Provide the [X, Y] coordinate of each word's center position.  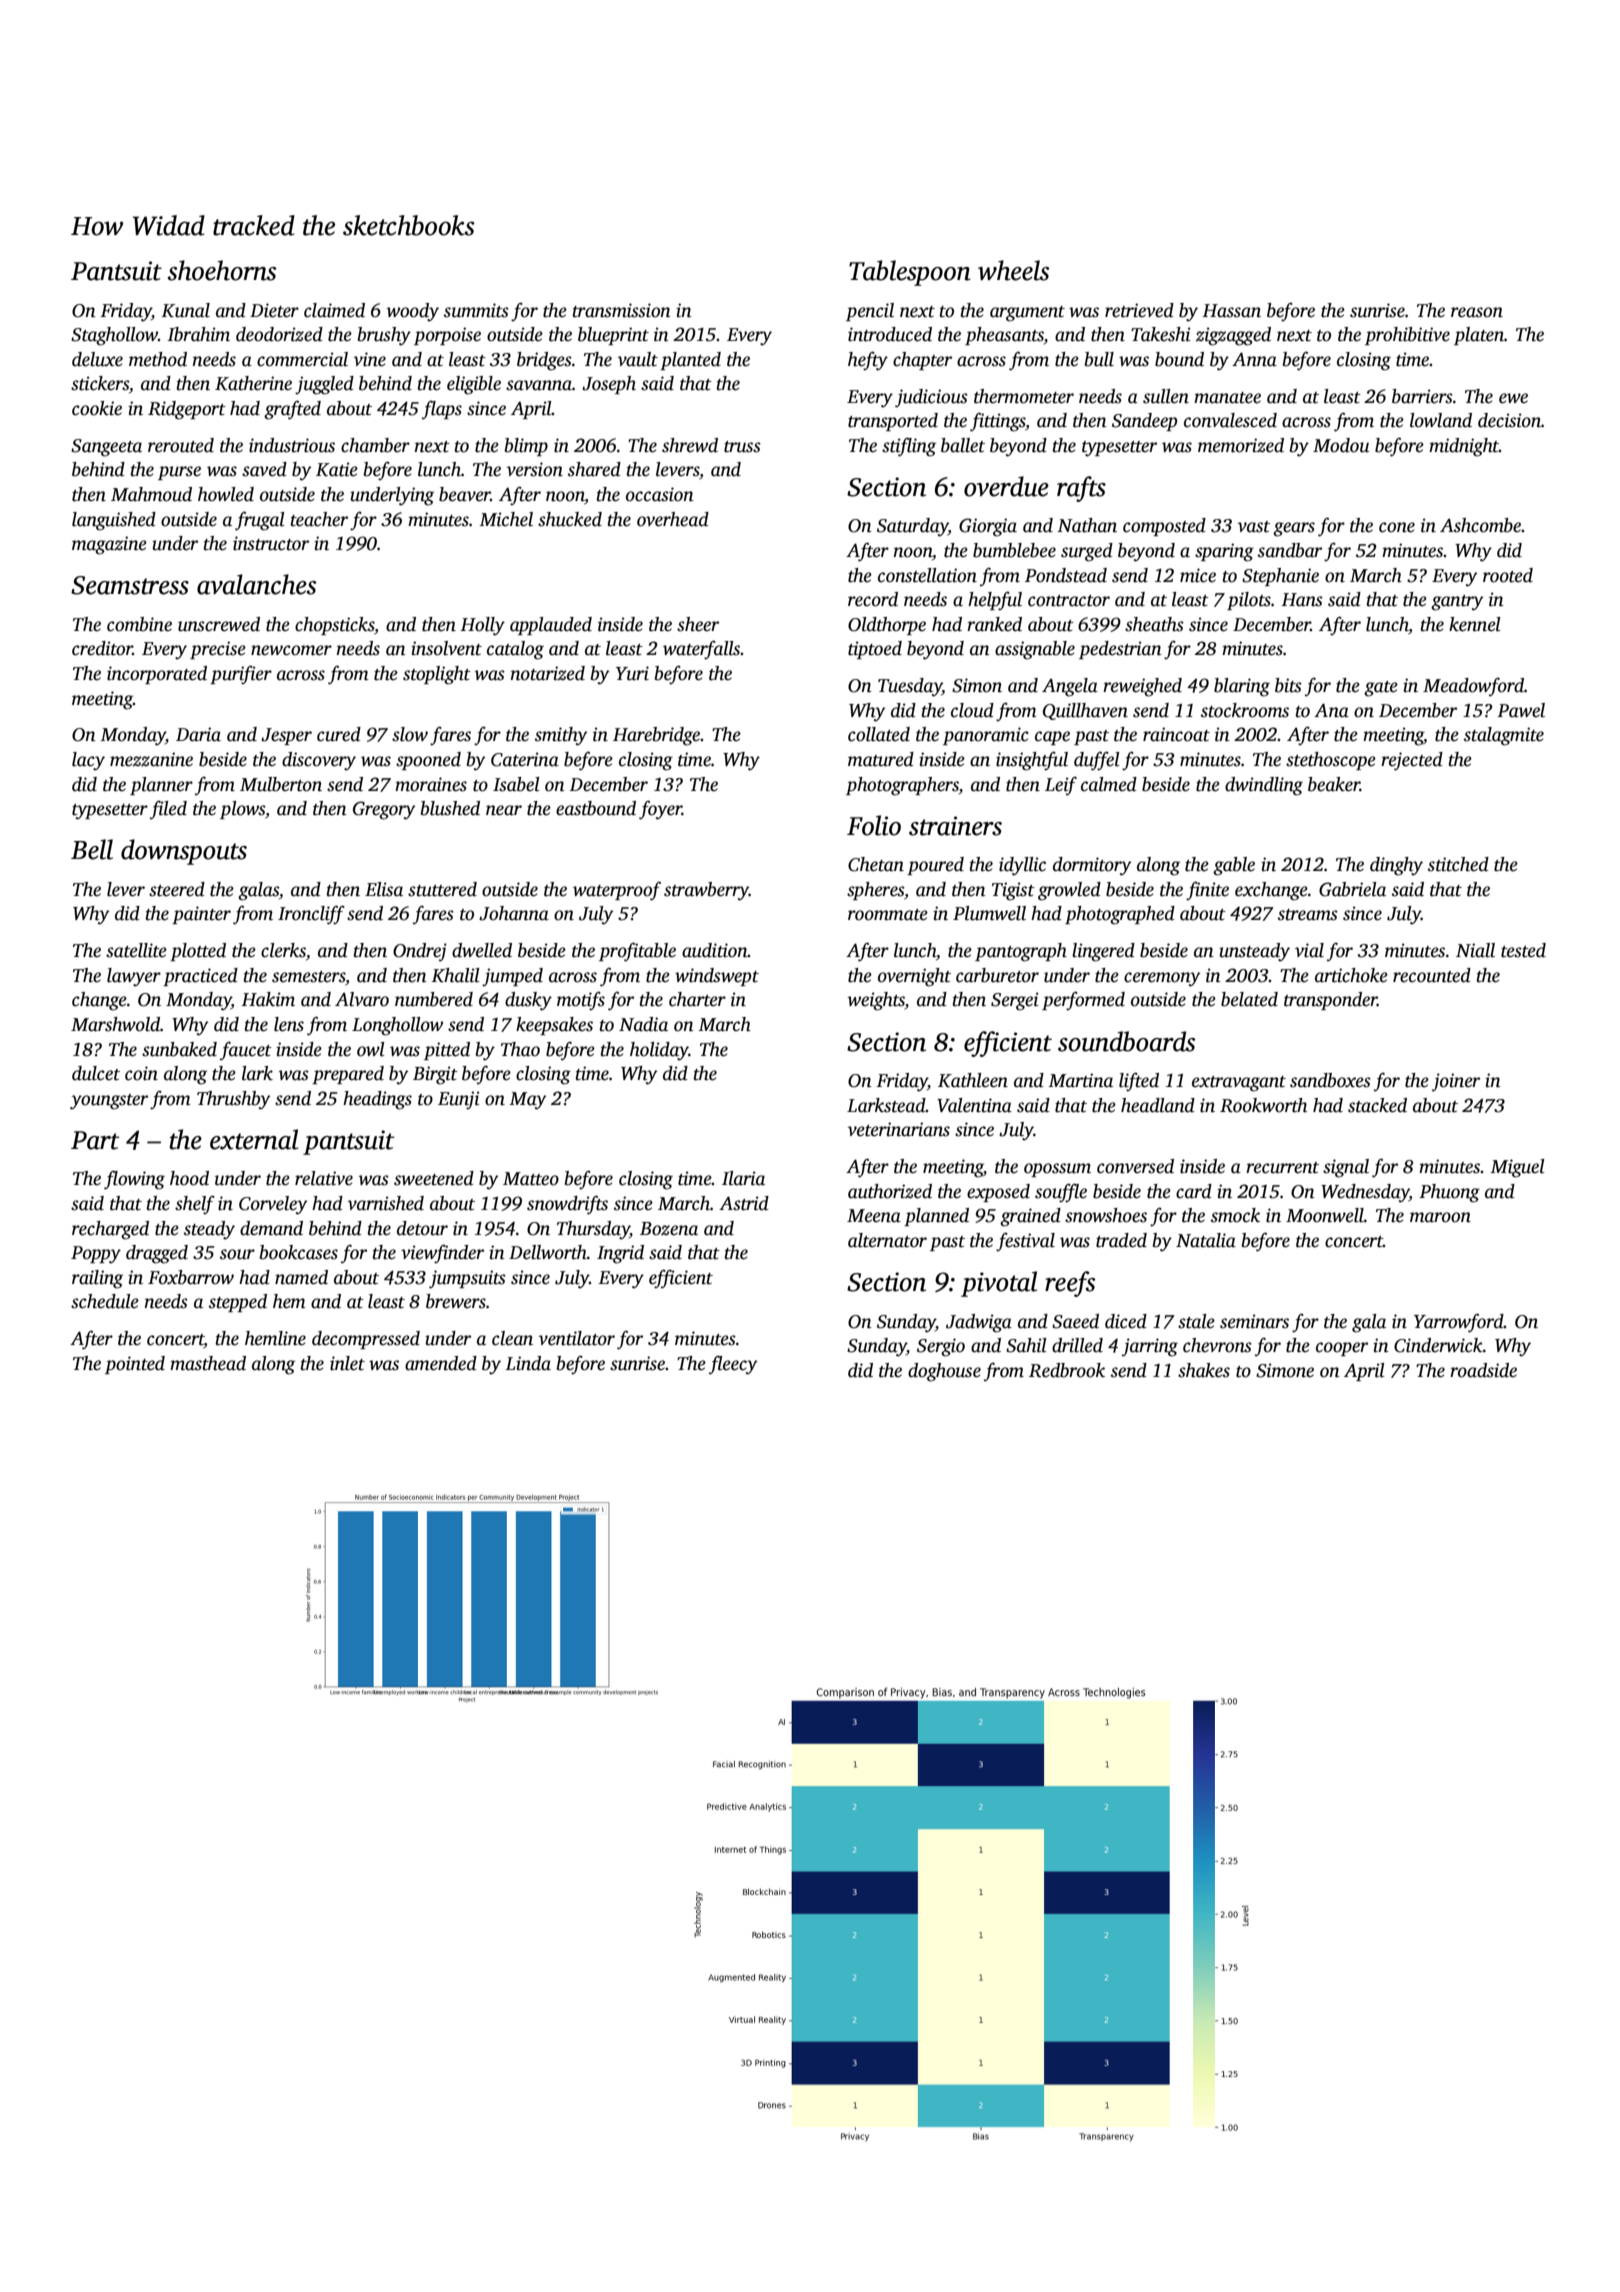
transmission [622, 310]
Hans [1302, 600]
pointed [135, 1365]
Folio [874, 825]
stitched [1458, 864]
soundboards [1126, 1041]
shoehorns [222, 270]
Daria [198, 734]
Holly [482, 626]
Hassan [1231, 311]
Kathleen [973, 1080]
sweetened [434, 1178]
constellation [927, 575]
